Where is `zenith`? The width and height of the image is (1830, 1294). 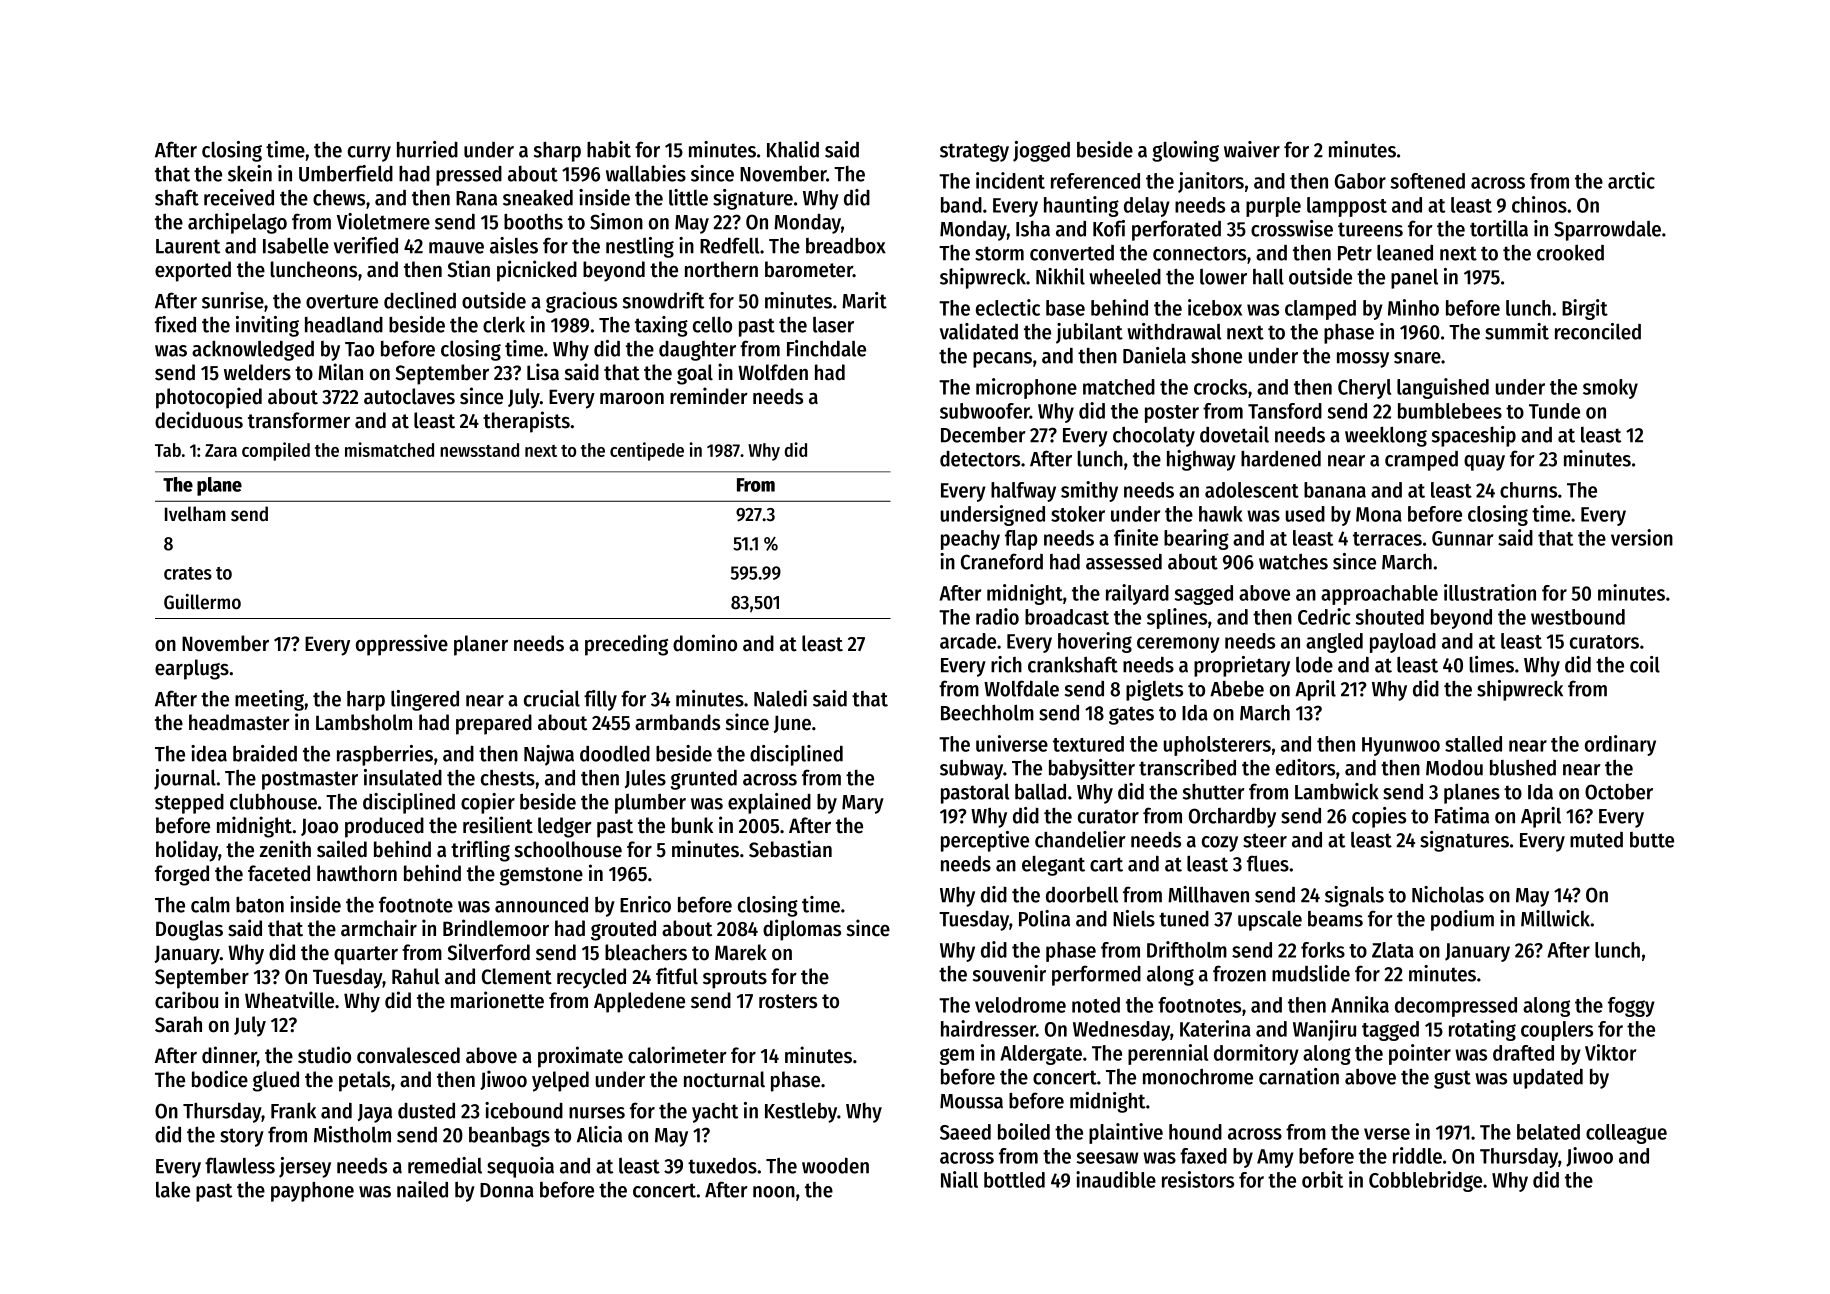
zenith is located at coordinates (285, 849).
